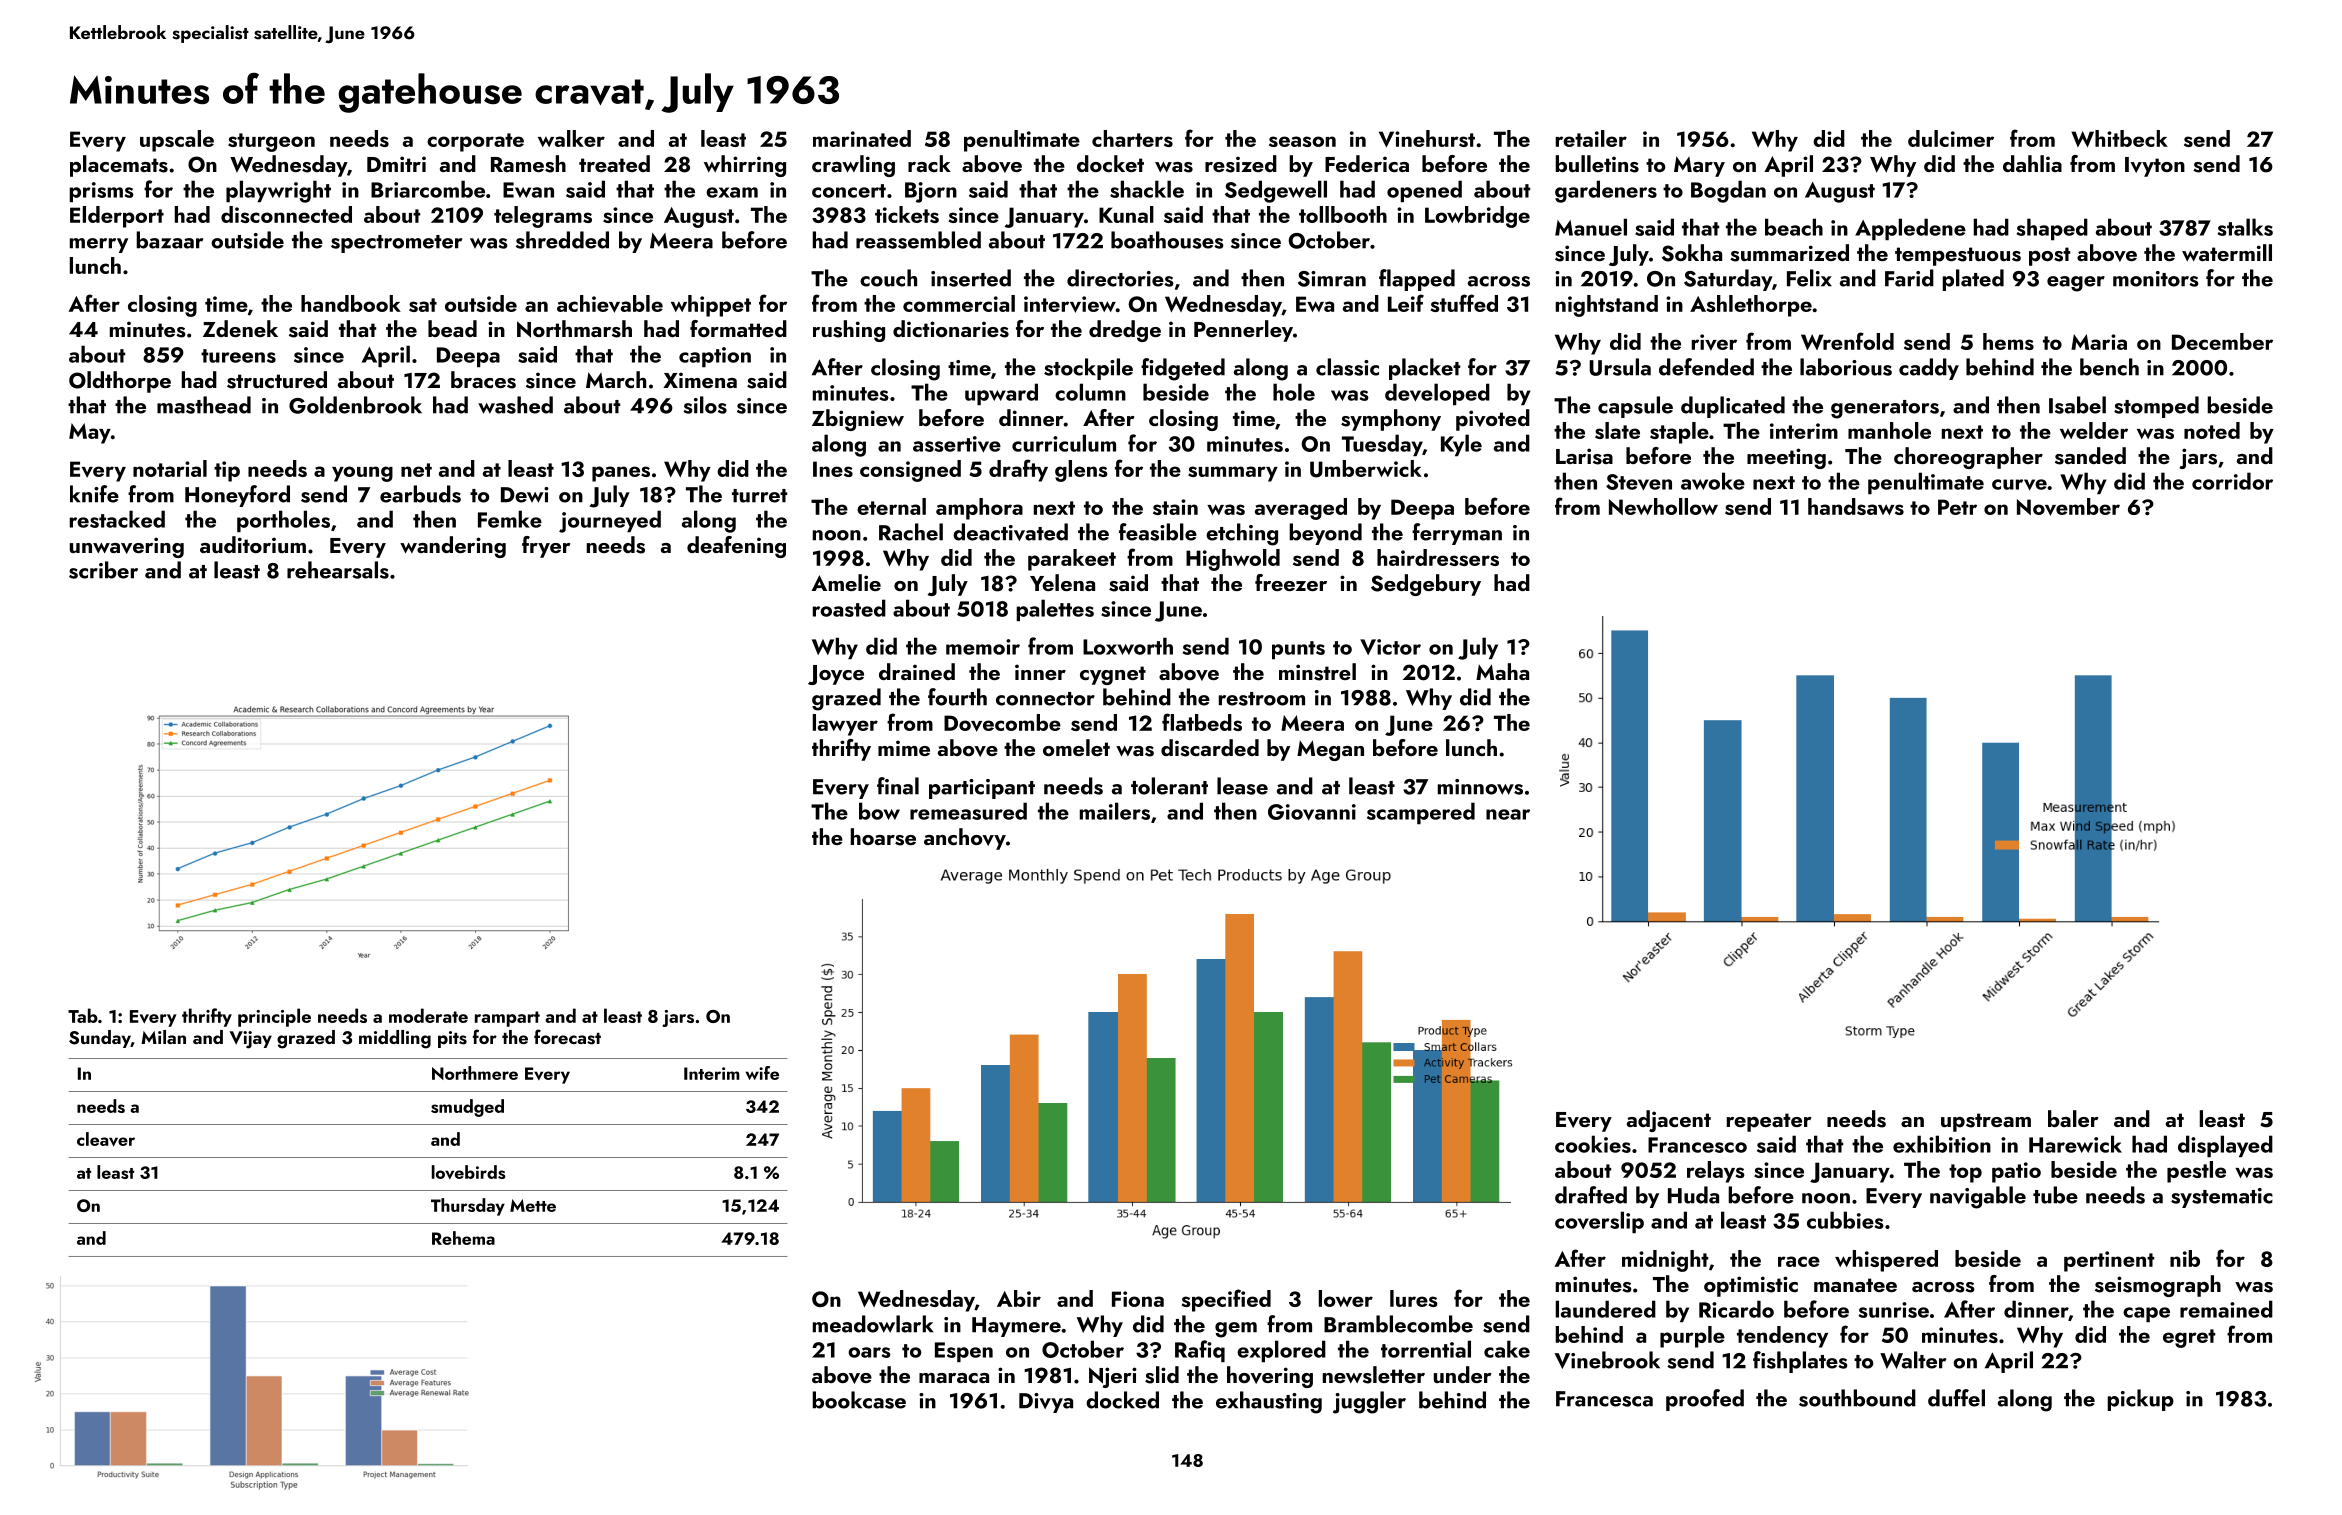 The image size is (2342, 1515). I want to click on Victor, so click(1390, 647).
